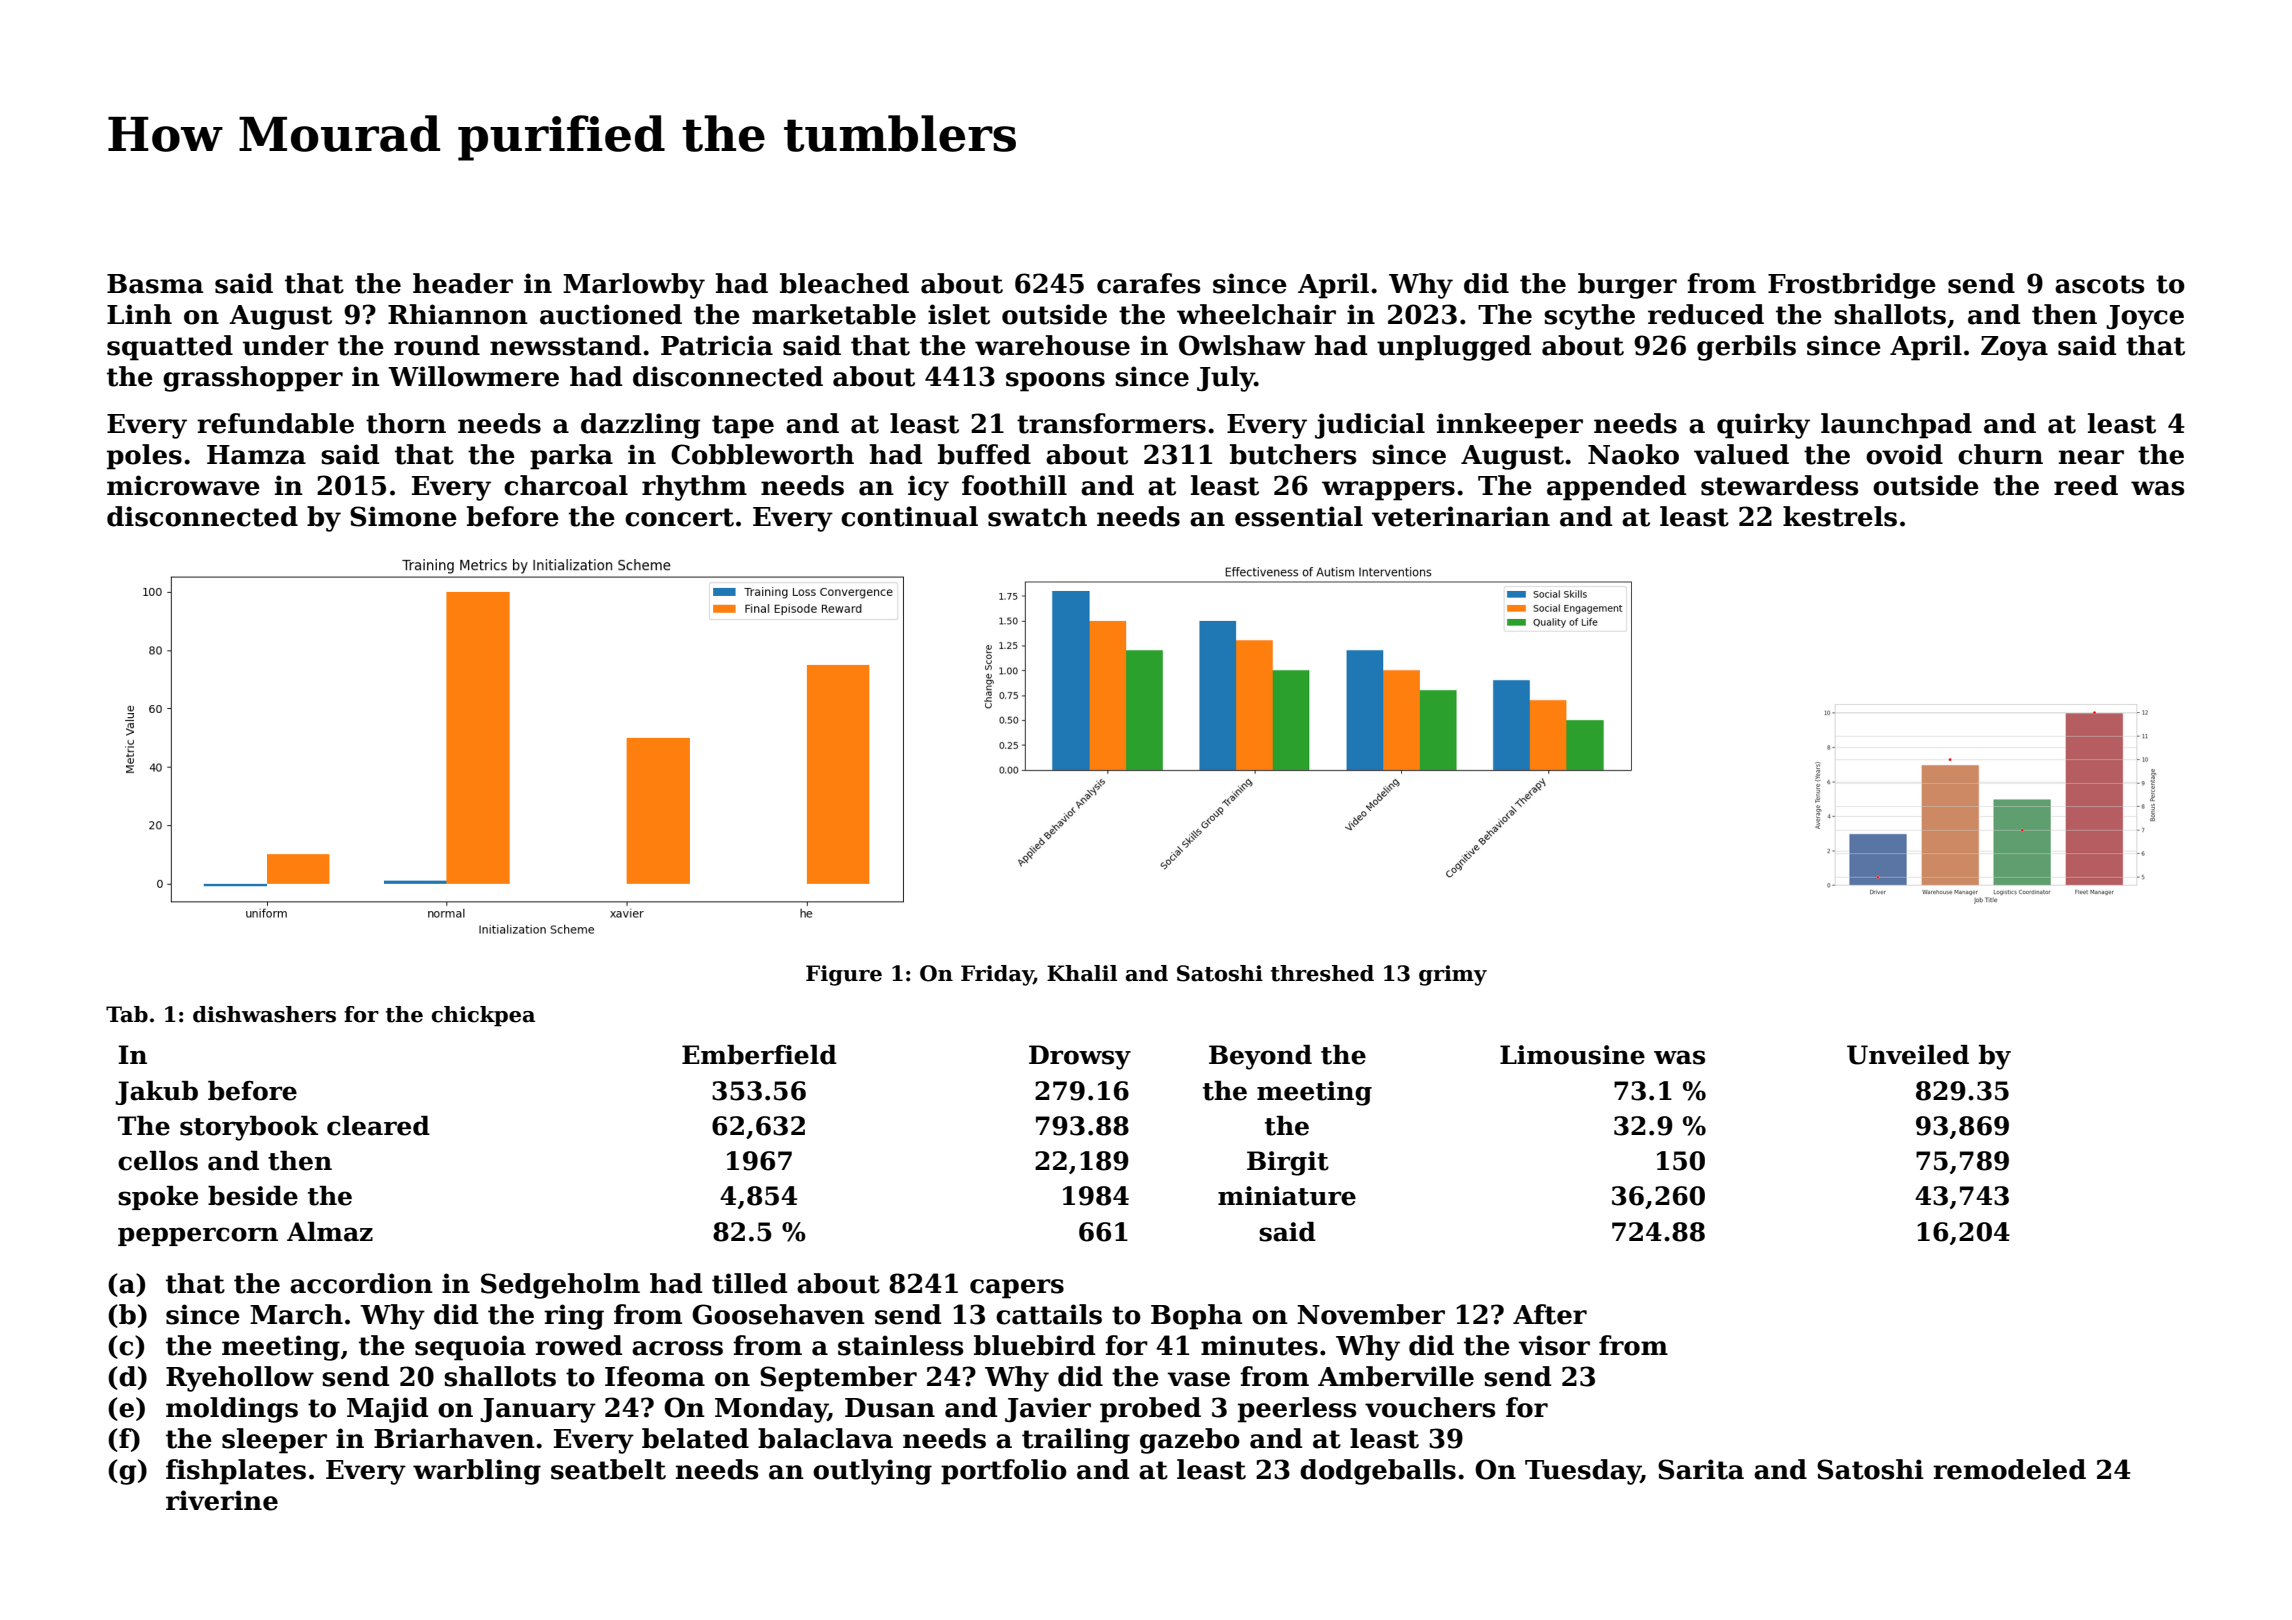 This screenshot has width=2292, height=1620. I want to click on cleared, so click(378, 1126).
